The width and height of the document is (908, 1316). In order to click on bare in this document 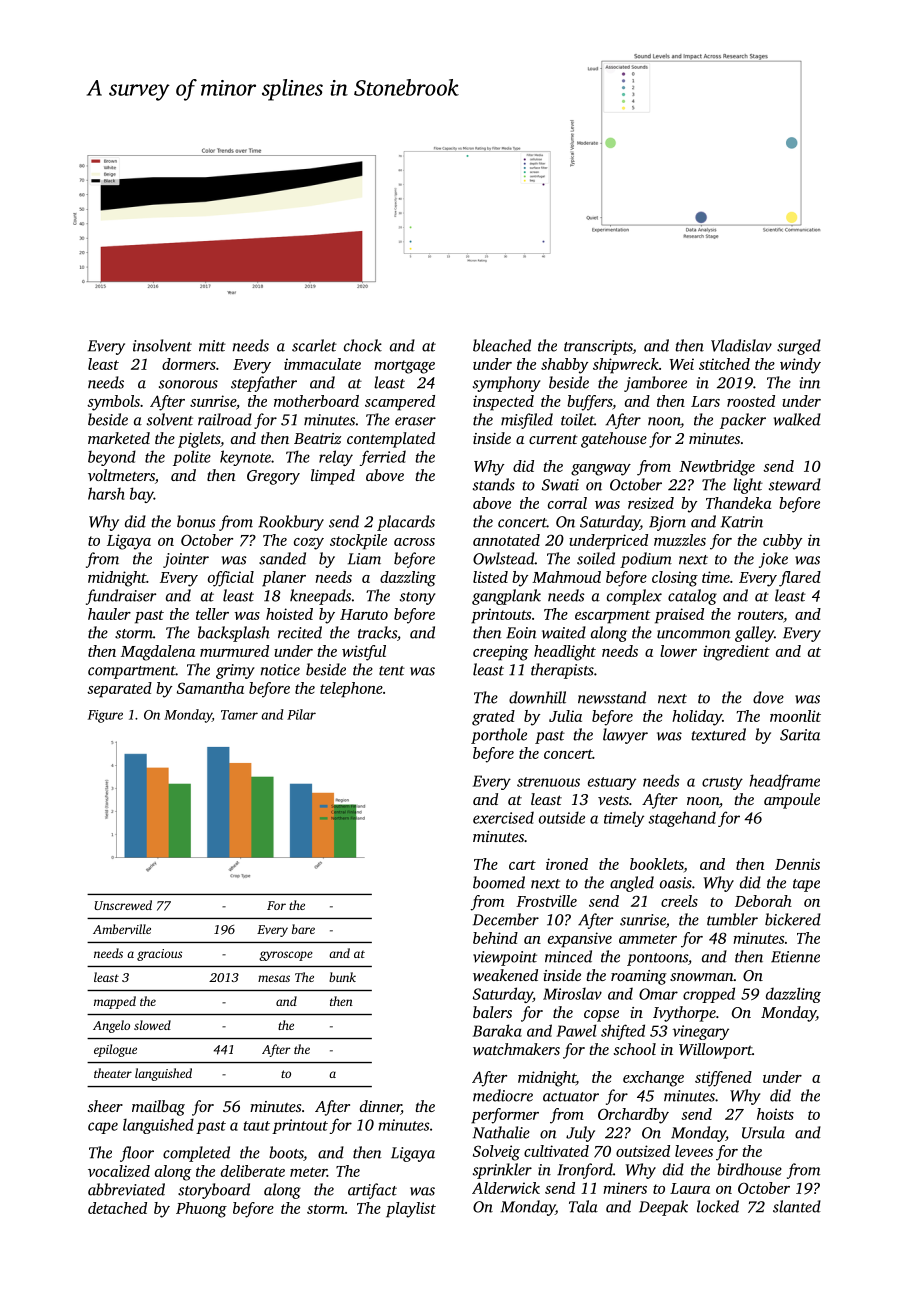, I will do `click(303, 929)`.
